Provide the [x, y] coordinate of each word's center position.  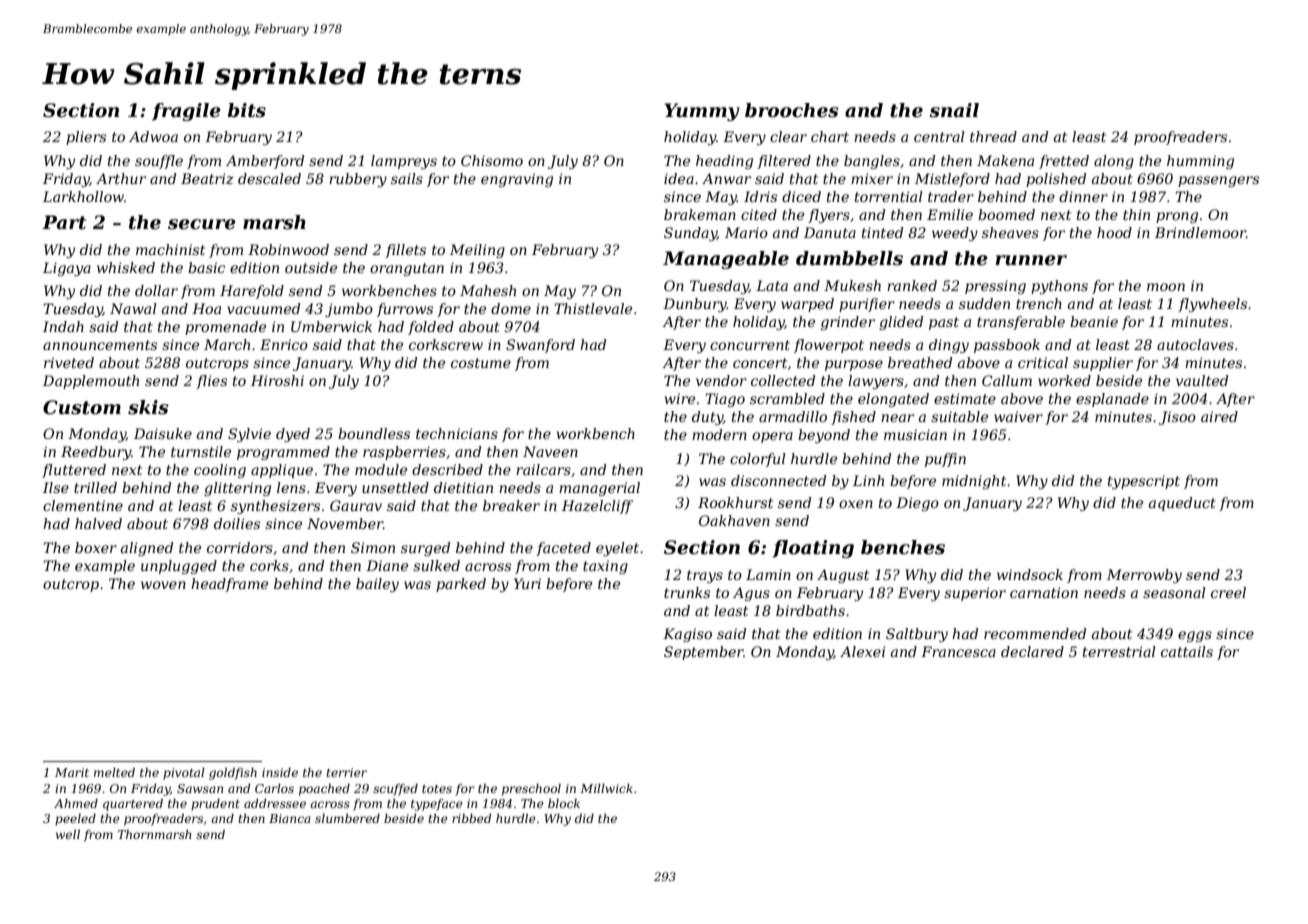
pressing [995, 287]
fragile [186, 112]
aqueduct [1182, 504]
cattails [1187, 651]
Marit [72, 772]
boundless [374, 433]
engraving [517, 180]
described [447, 469]
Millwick [606, 788]
